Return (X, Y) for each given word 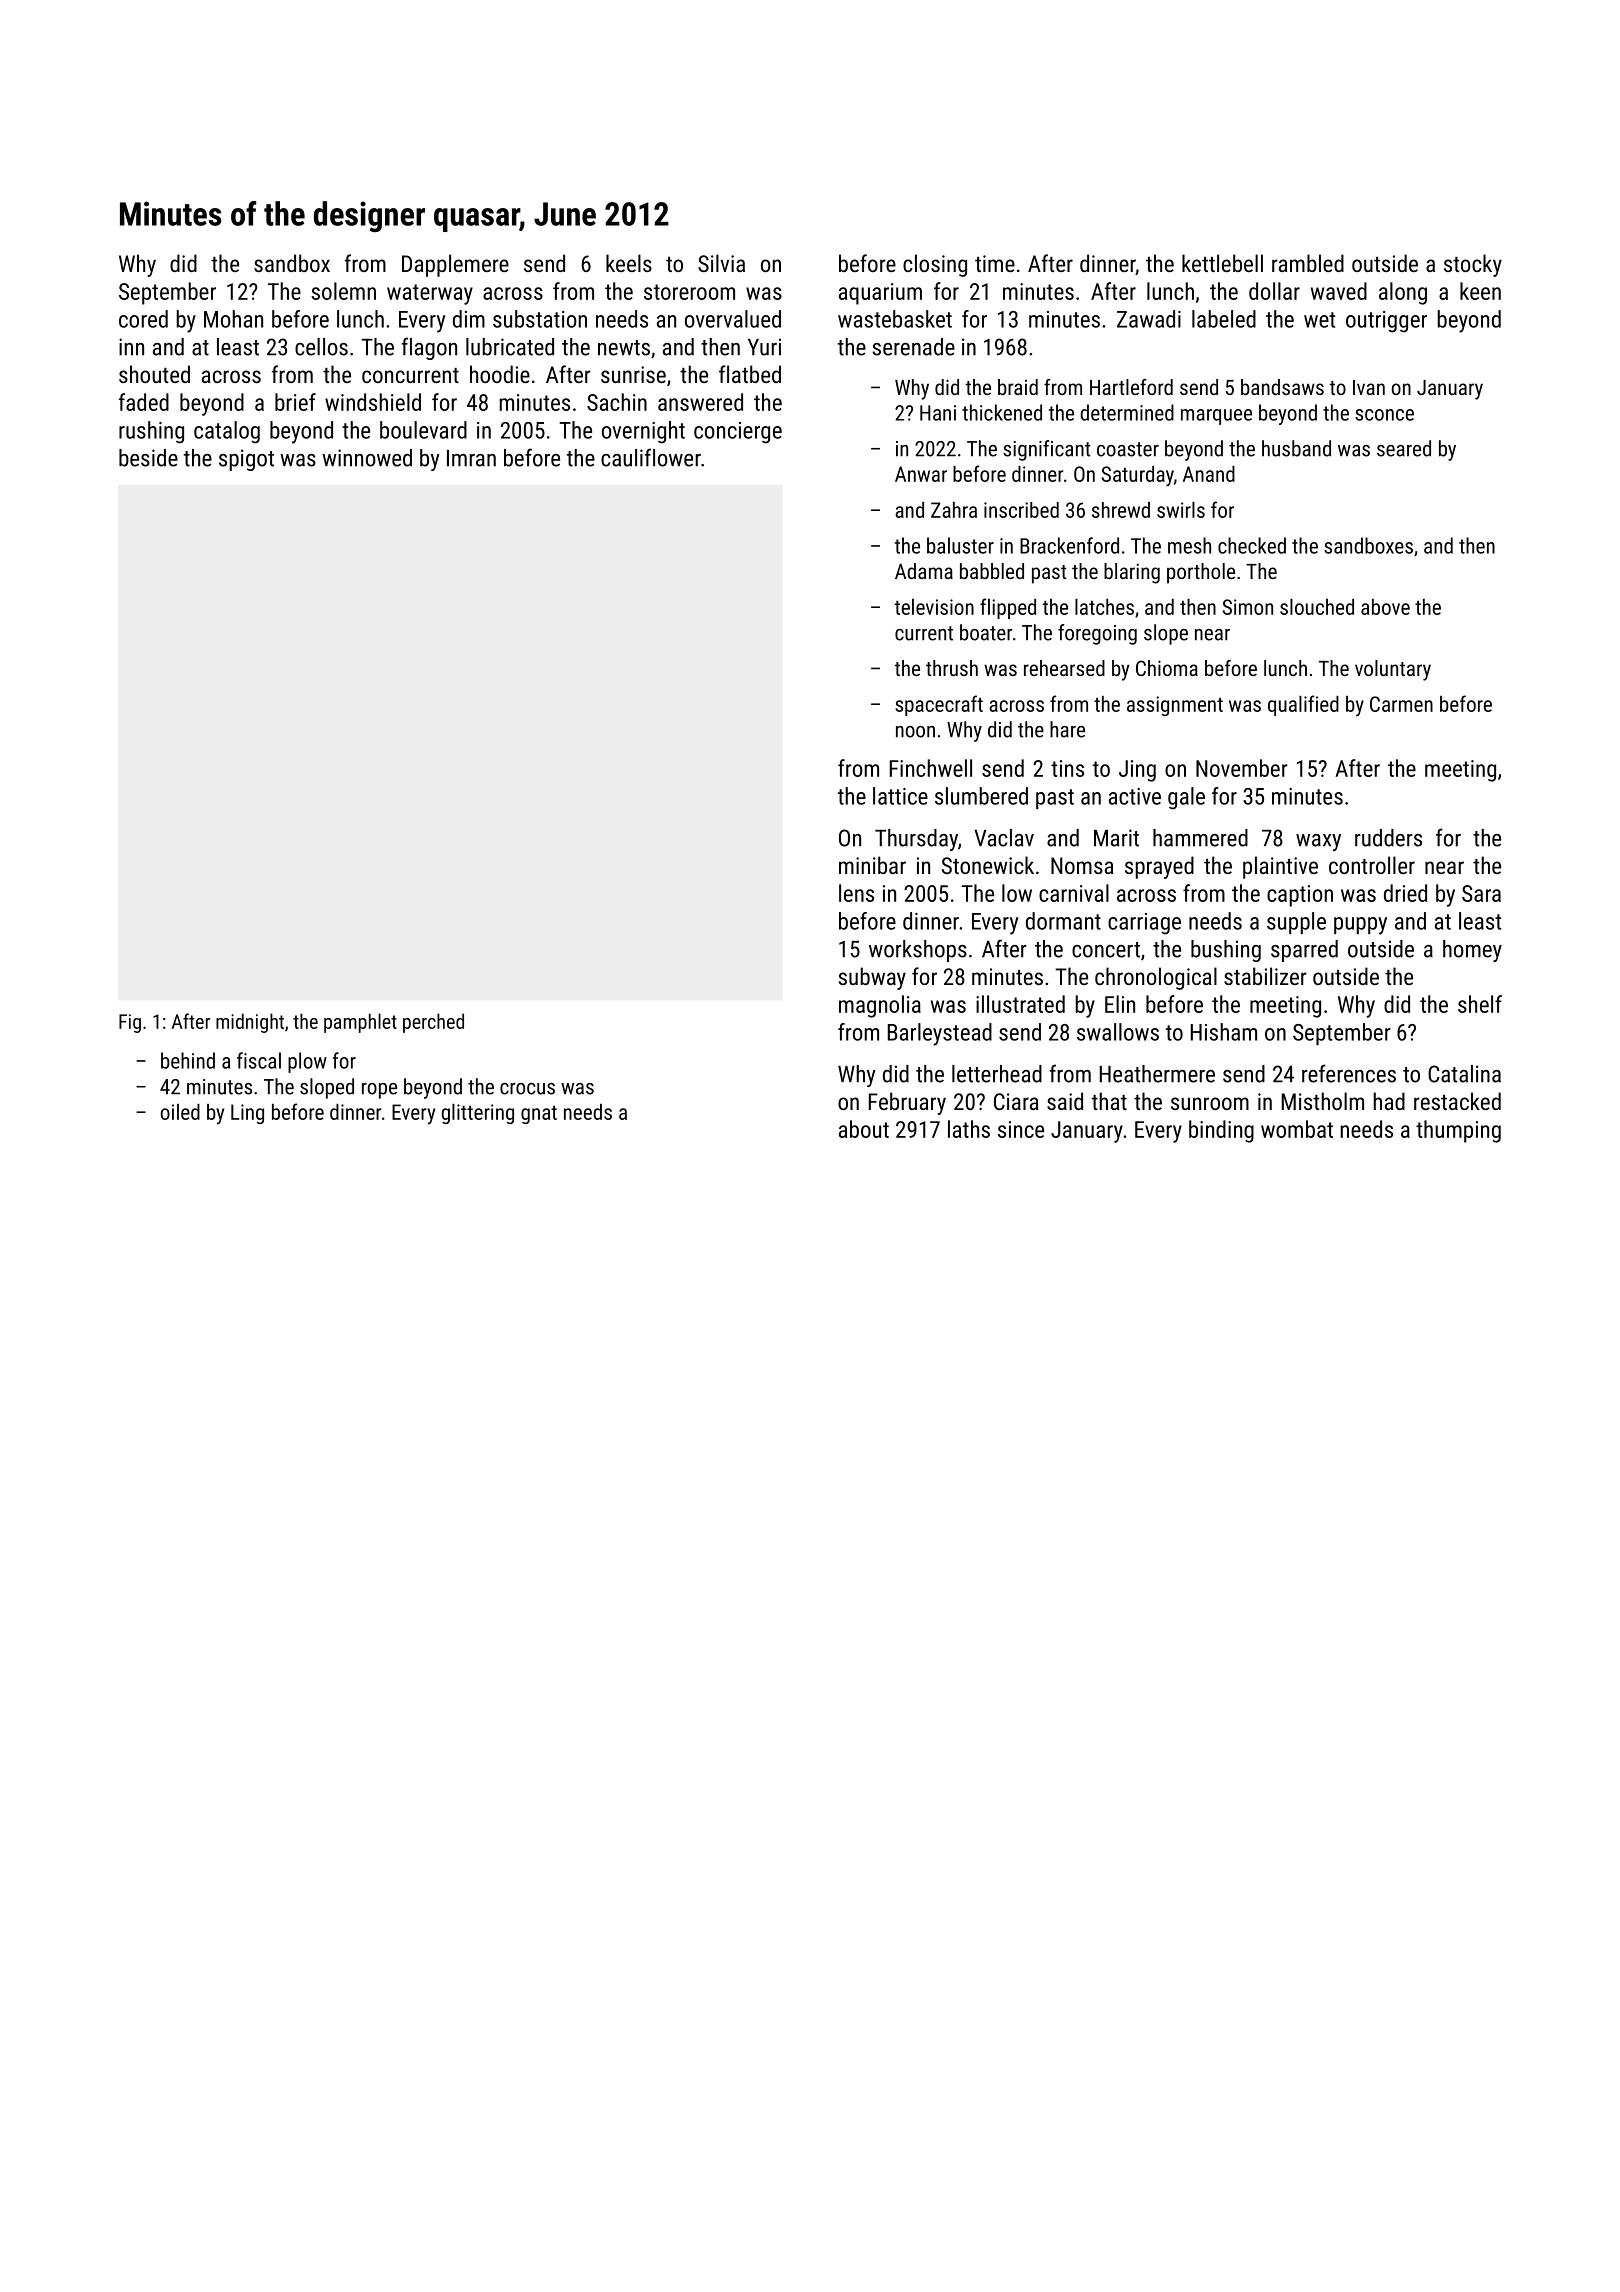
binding (1221, 1131)
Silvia (721, 263)
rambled (1308, 263)
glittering (478, 1114)
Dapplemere (455, 265)
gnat (539, 1115)
